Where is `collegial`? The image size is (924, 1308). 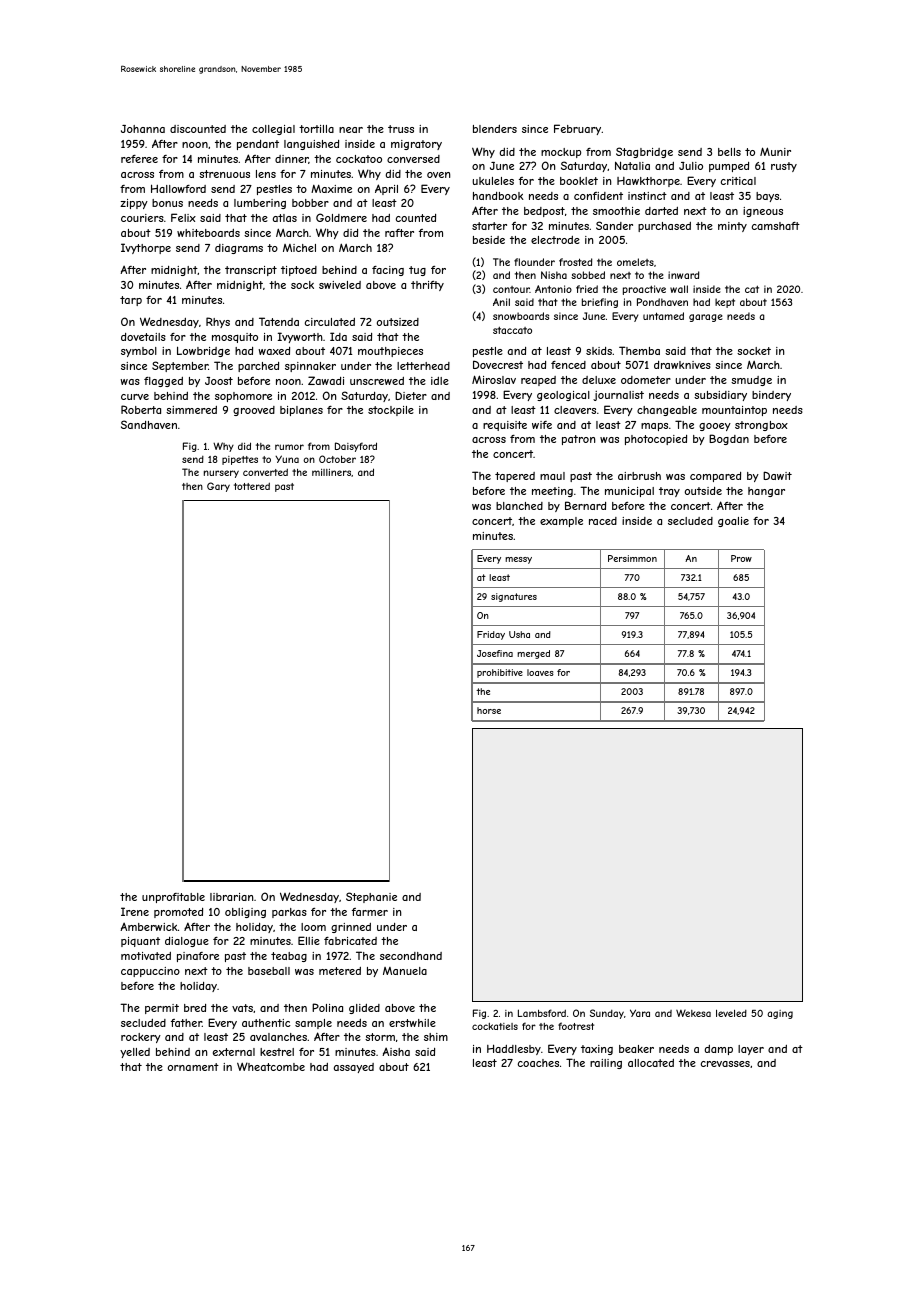
collegial is located at coordinates (273, 130).
